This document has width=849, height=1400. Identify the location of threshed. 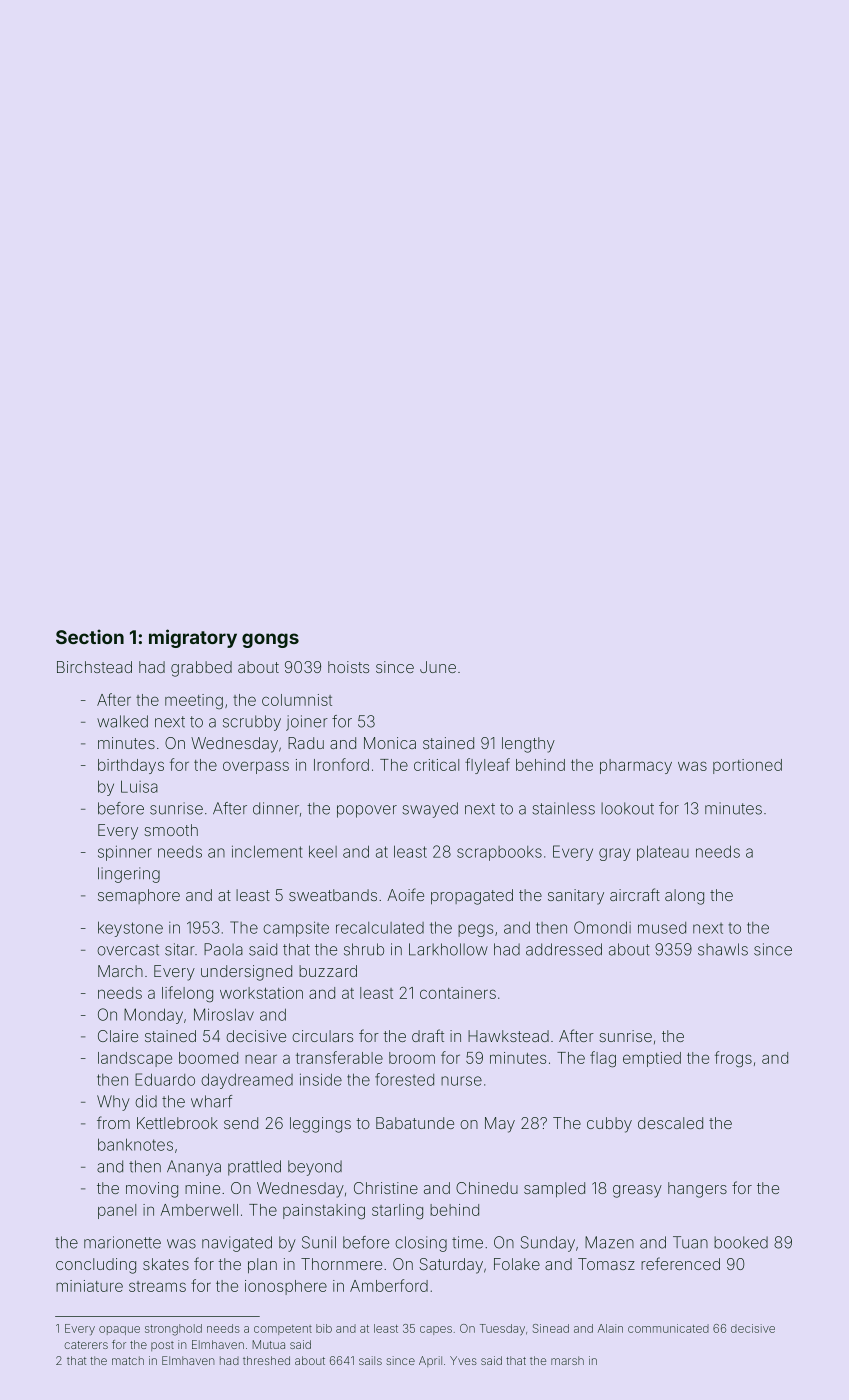
(266, 1360).
